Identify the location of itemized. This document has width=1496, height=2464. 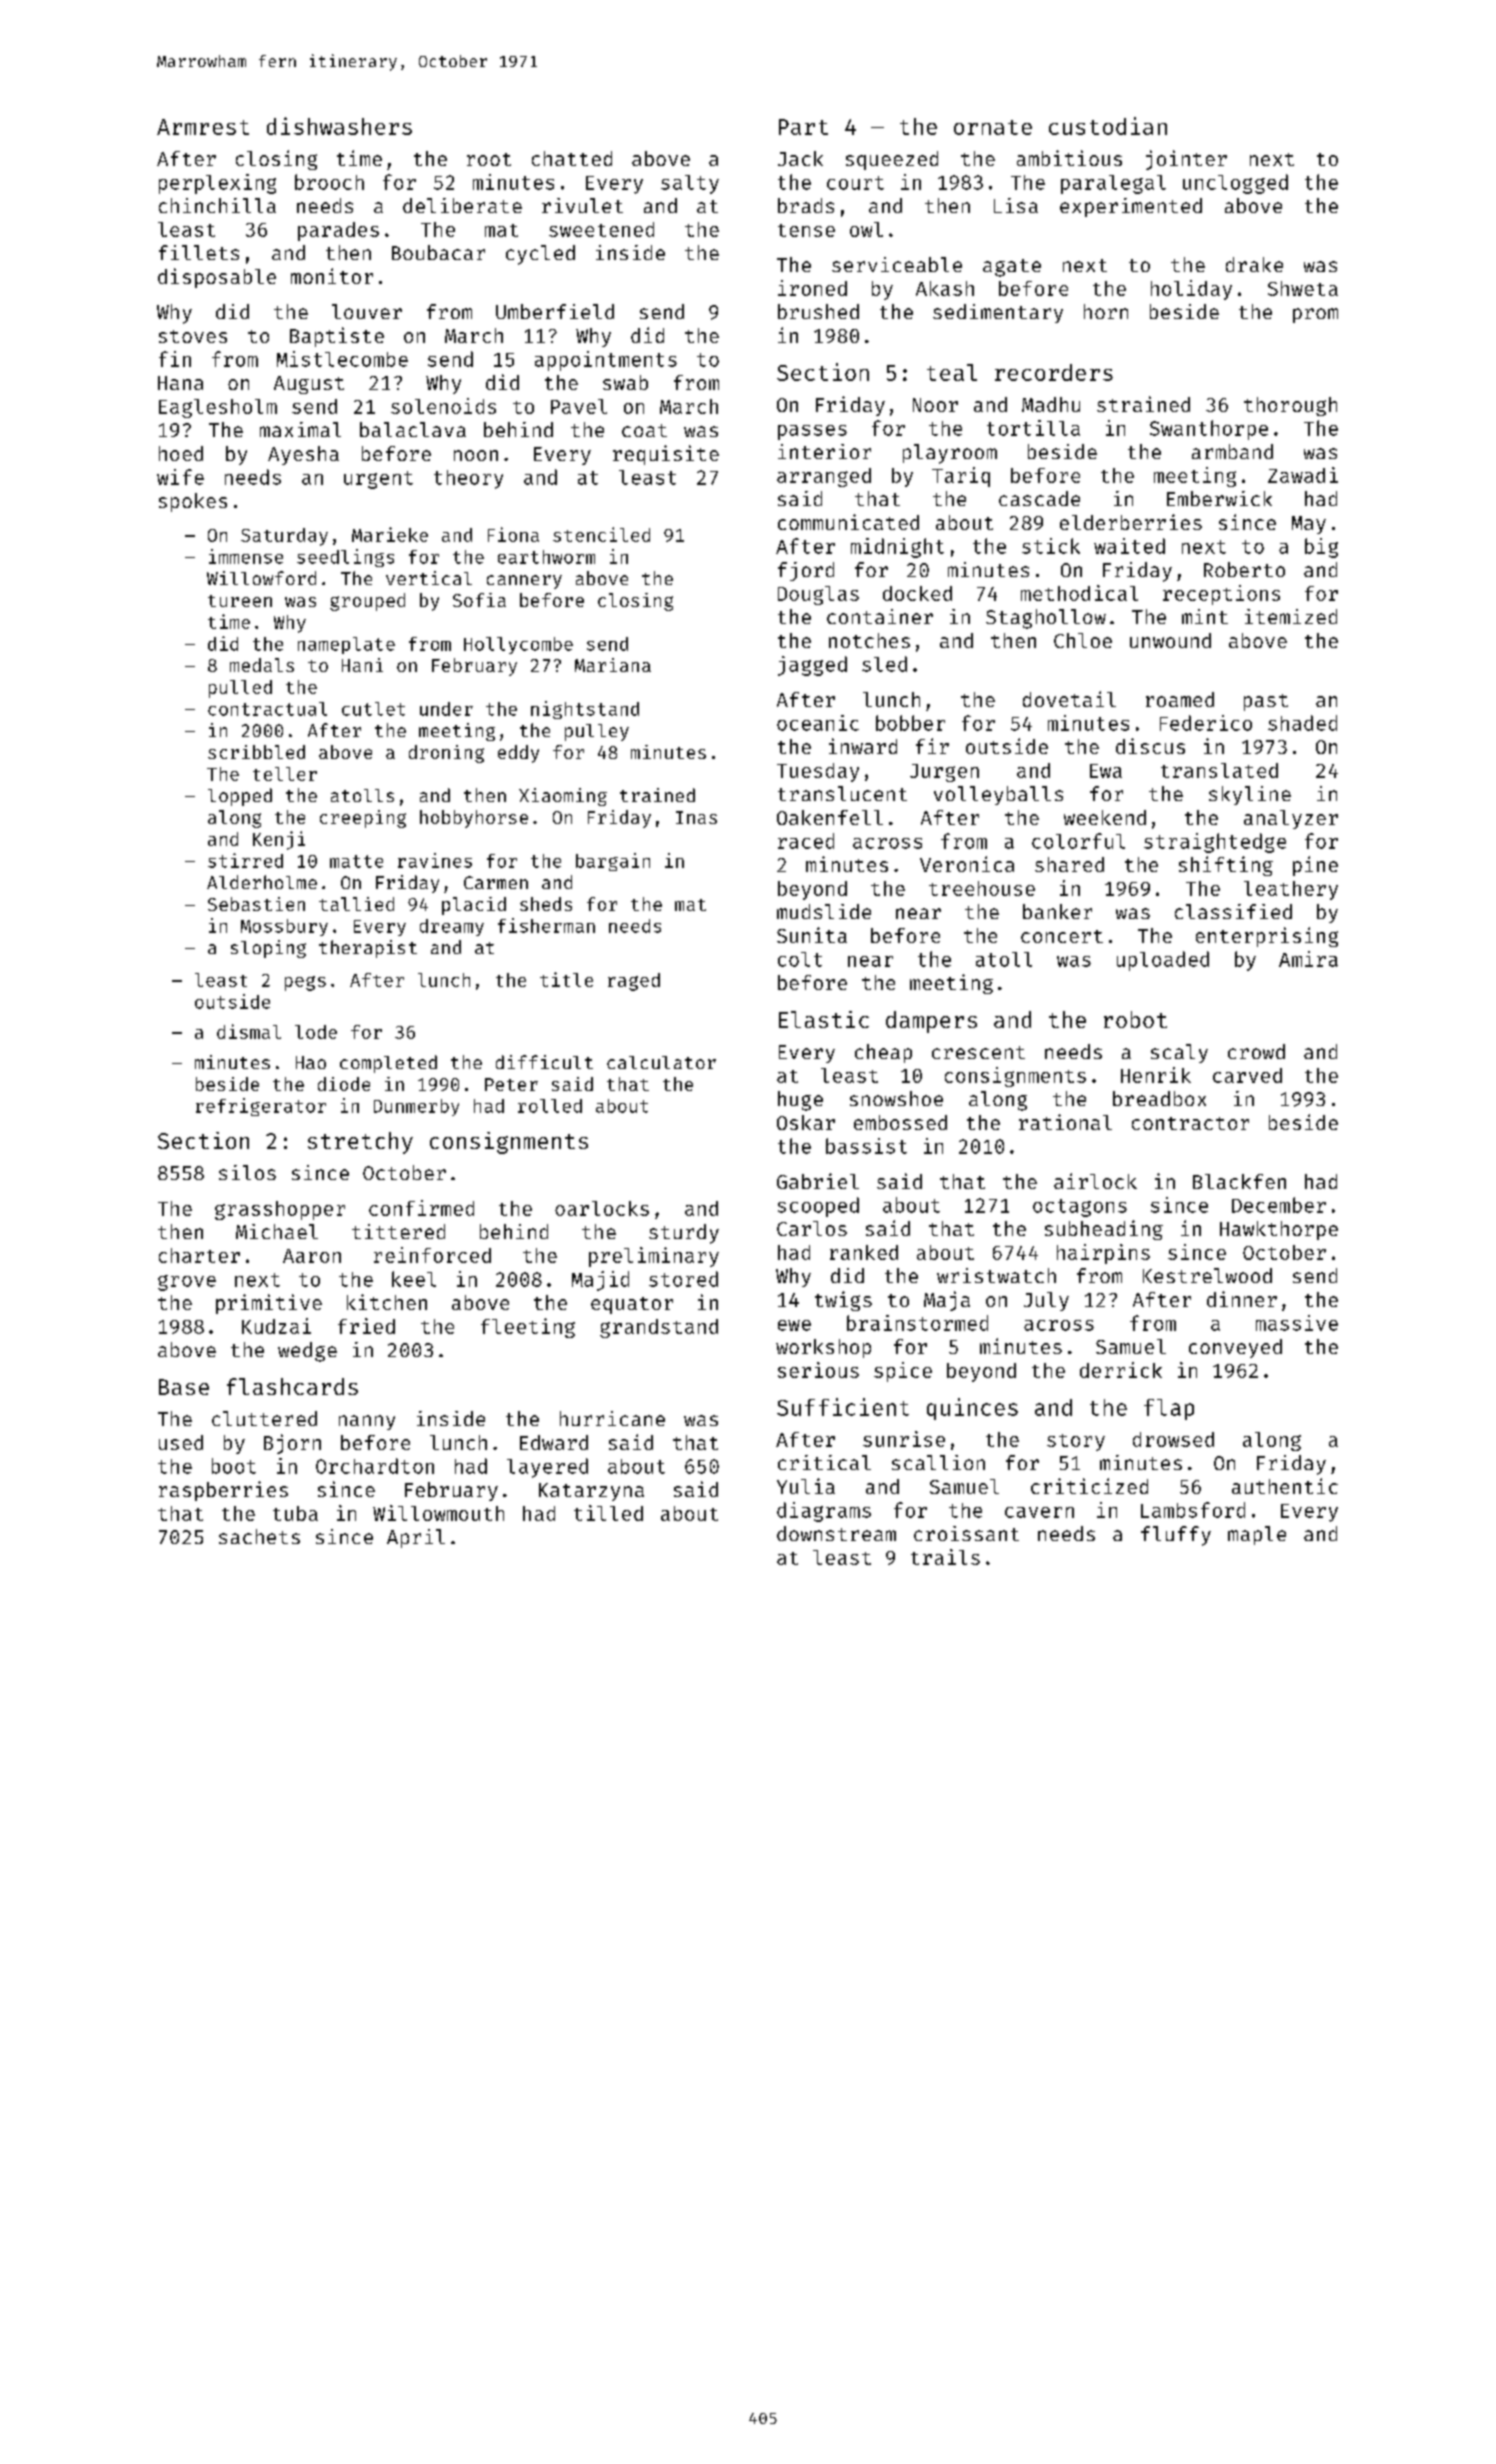
(1291, 616).
